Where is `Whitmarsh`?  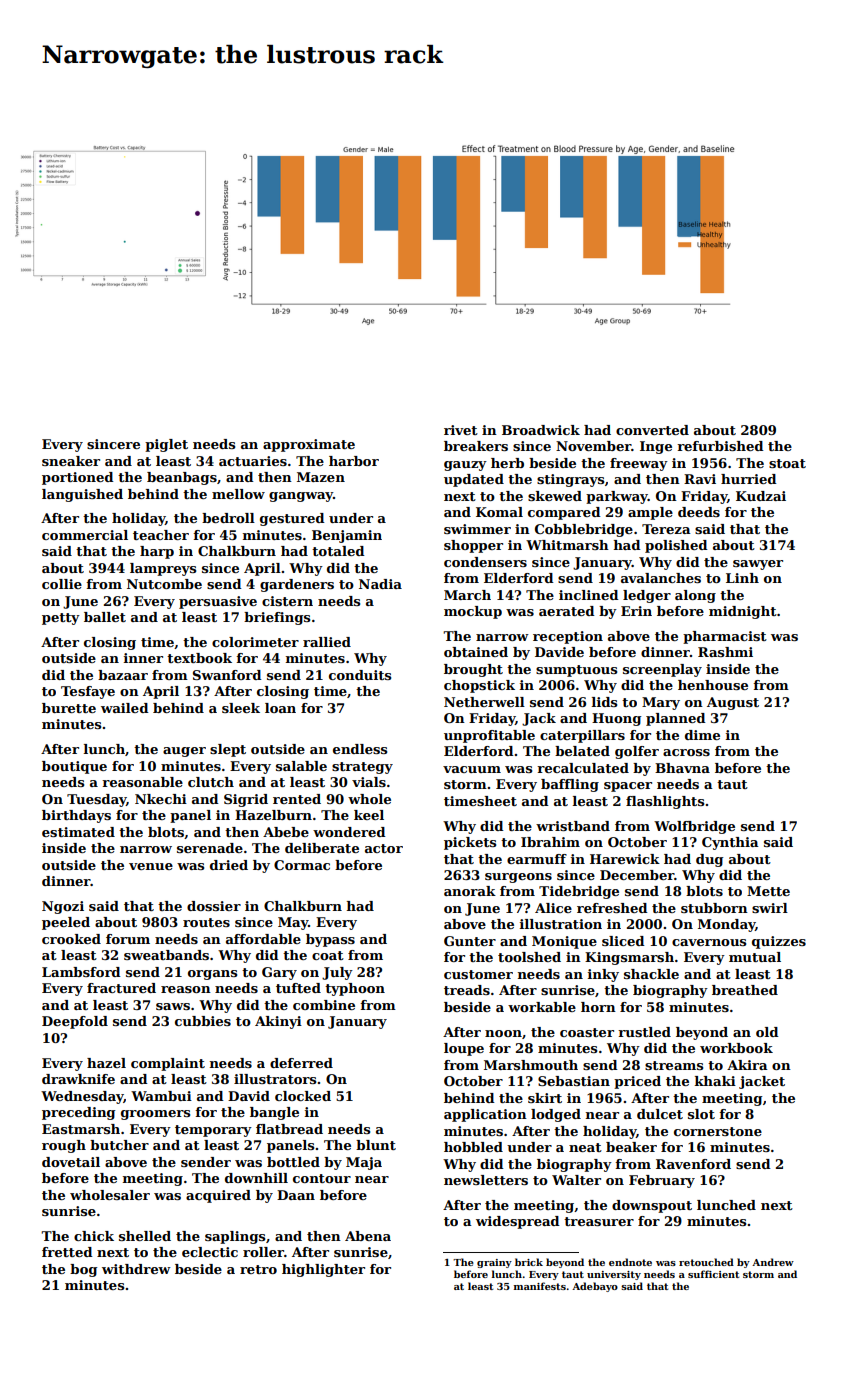
Whitmarsh is located at coordinates (567, 545).
